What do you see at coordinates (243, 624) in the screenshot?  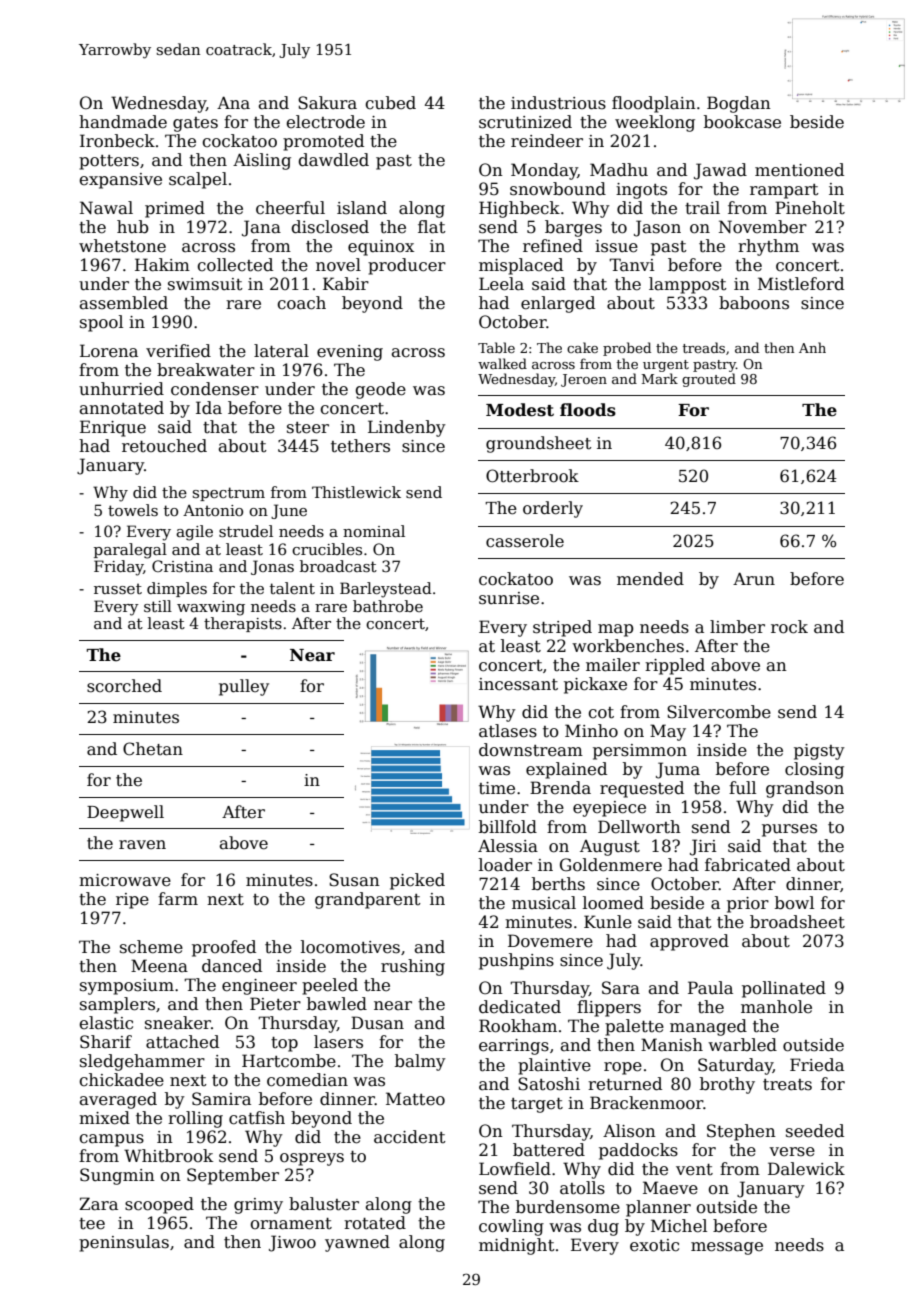 I see `therapists` at bounding box center [243, 624].
